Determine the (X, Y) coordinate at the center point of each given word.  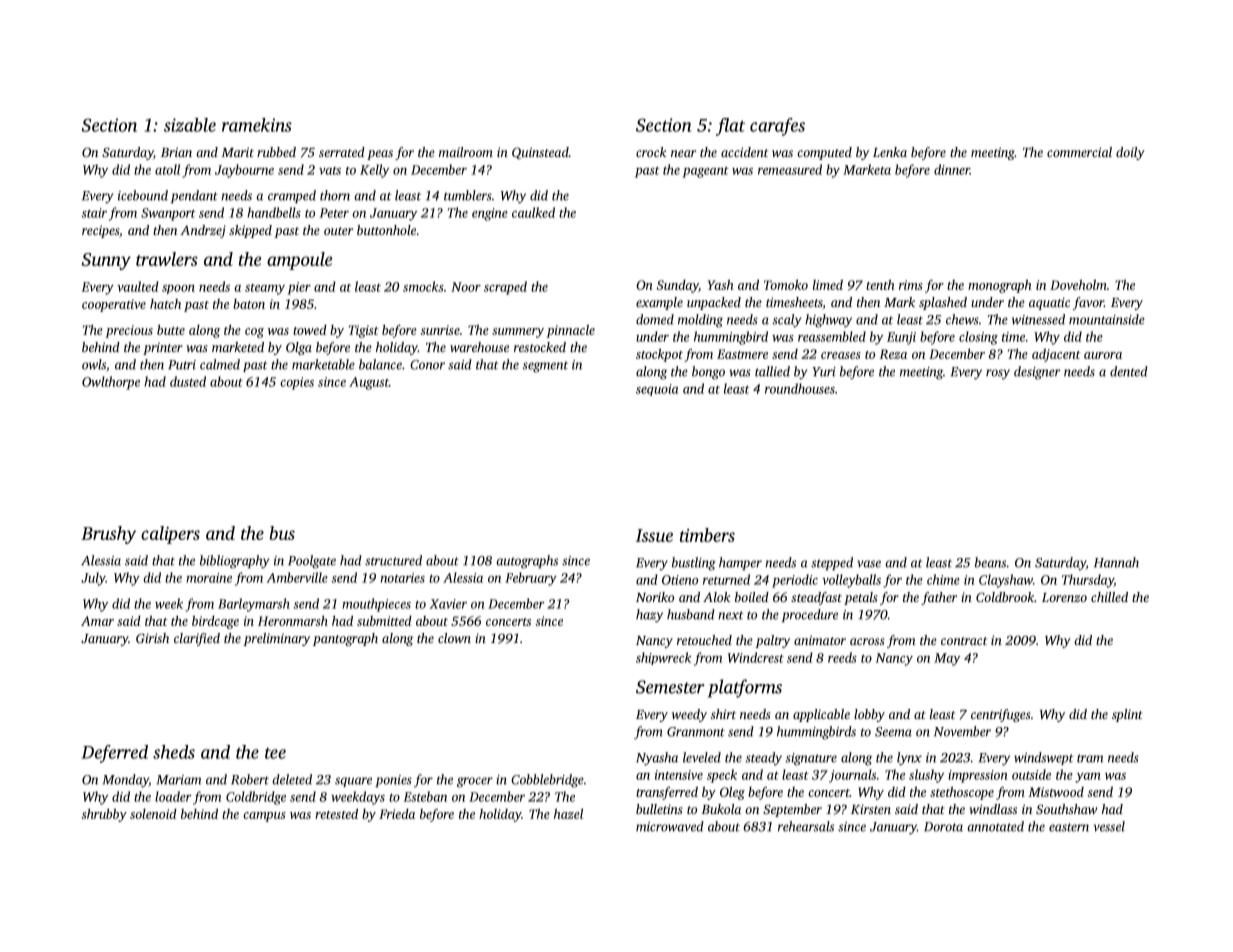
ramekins (257, 125)
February (531, 579)
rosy (998, 374)
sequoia (657, 390)
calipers (170, 535)
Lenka (890, 152)
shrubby (104, 815)
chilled (1109, 597)
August (369, 383)
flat (730, 127)
